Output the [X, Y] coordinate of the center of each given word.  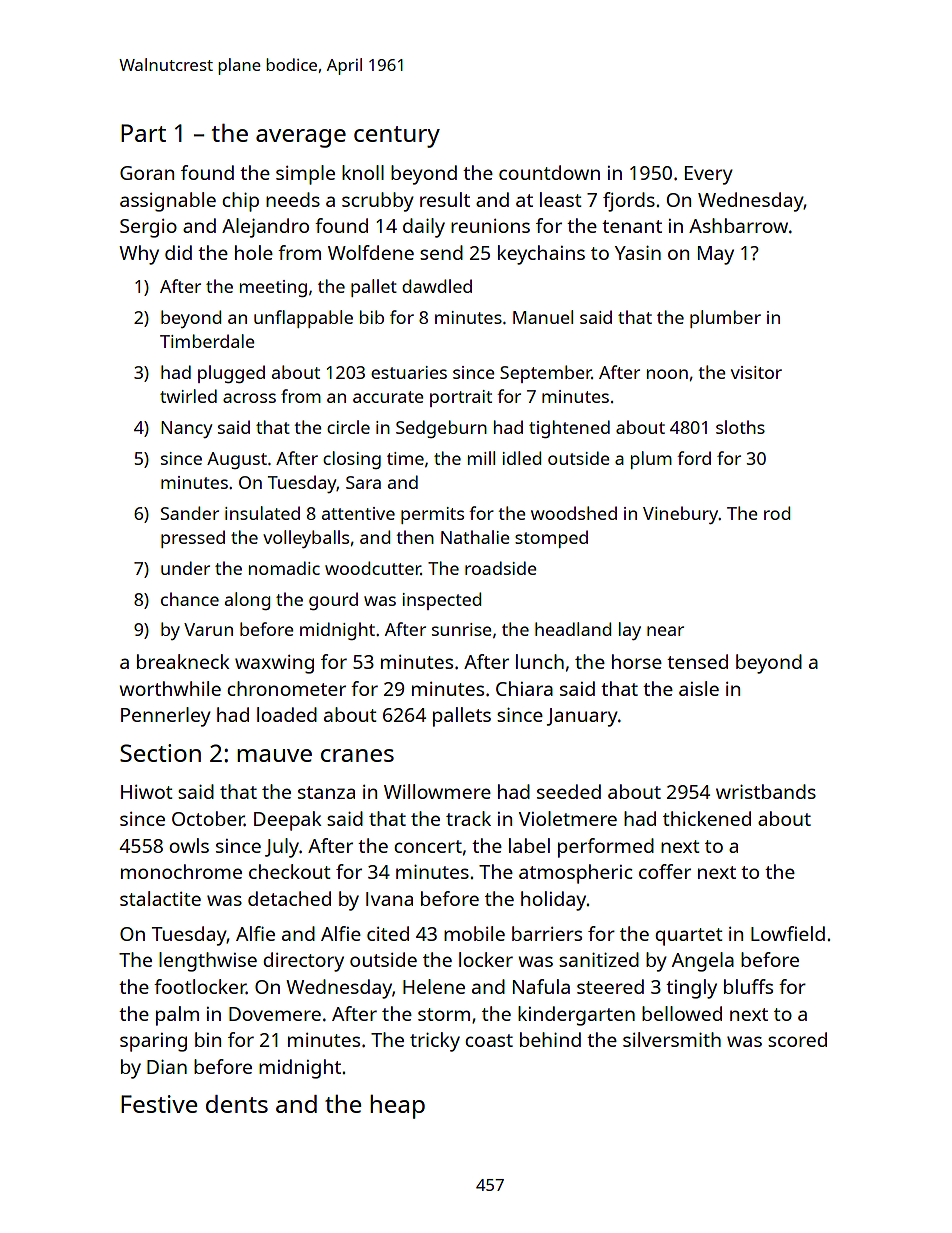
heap [397, 1107]
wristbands [766, 791]
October [208, 818]
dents [237, 1104]
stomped [551, 539]
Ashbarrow [738, 225]
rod [777, 513]
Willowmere [437, 791]
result [445, 199]
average [301, 138]
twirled [188, 396]
